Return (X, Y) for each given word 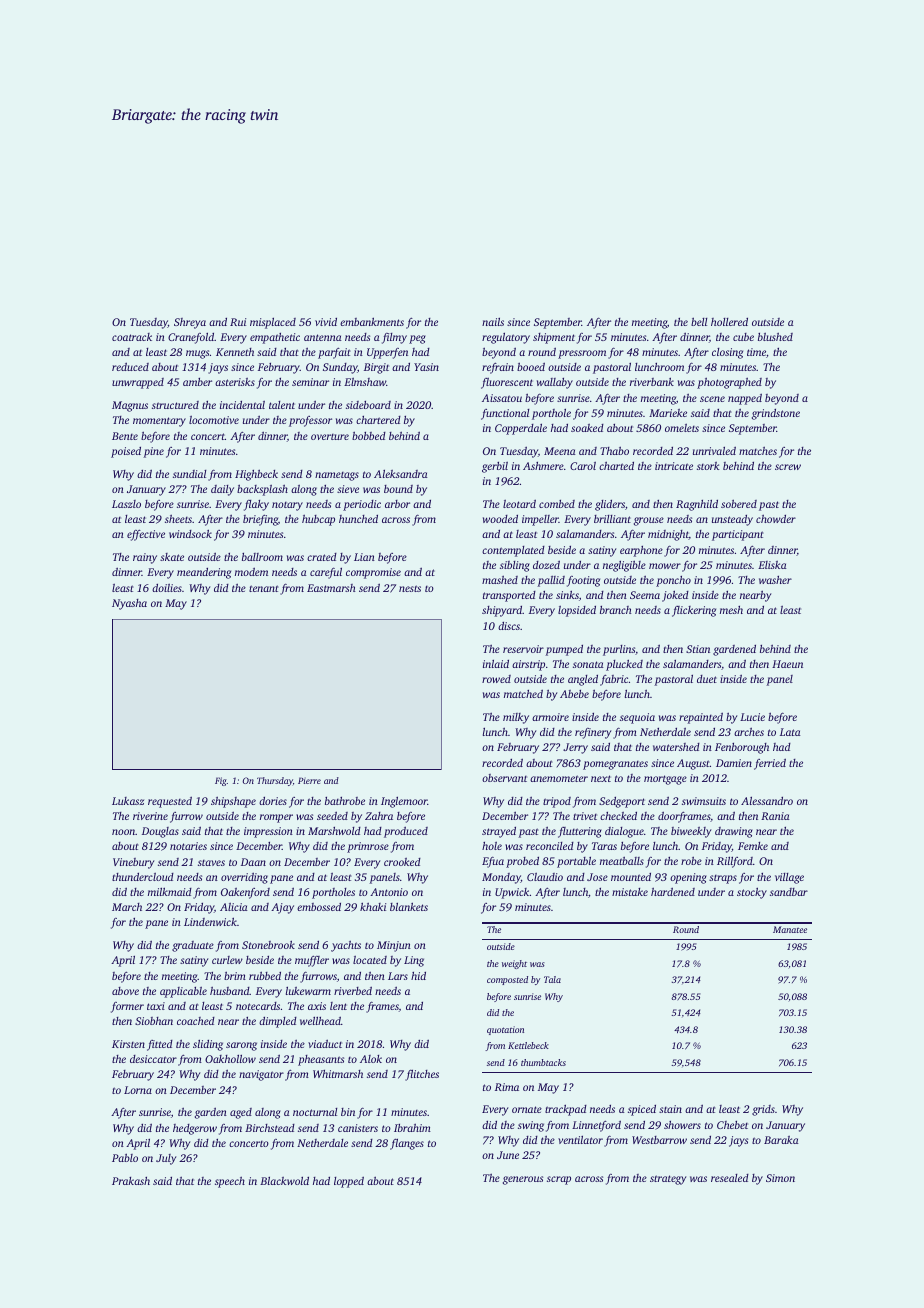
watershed (676, 747)
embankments (372, 321)
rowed (496, 679)
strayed (499, 832)
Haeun (787, 664)
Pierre (309, 780)
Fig (221, 781)
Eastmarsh (331, 588)
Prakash (131, 1181)
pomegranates (615, 765)
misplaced (273, 323)
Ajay (282, 908)
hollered (729, 322)
